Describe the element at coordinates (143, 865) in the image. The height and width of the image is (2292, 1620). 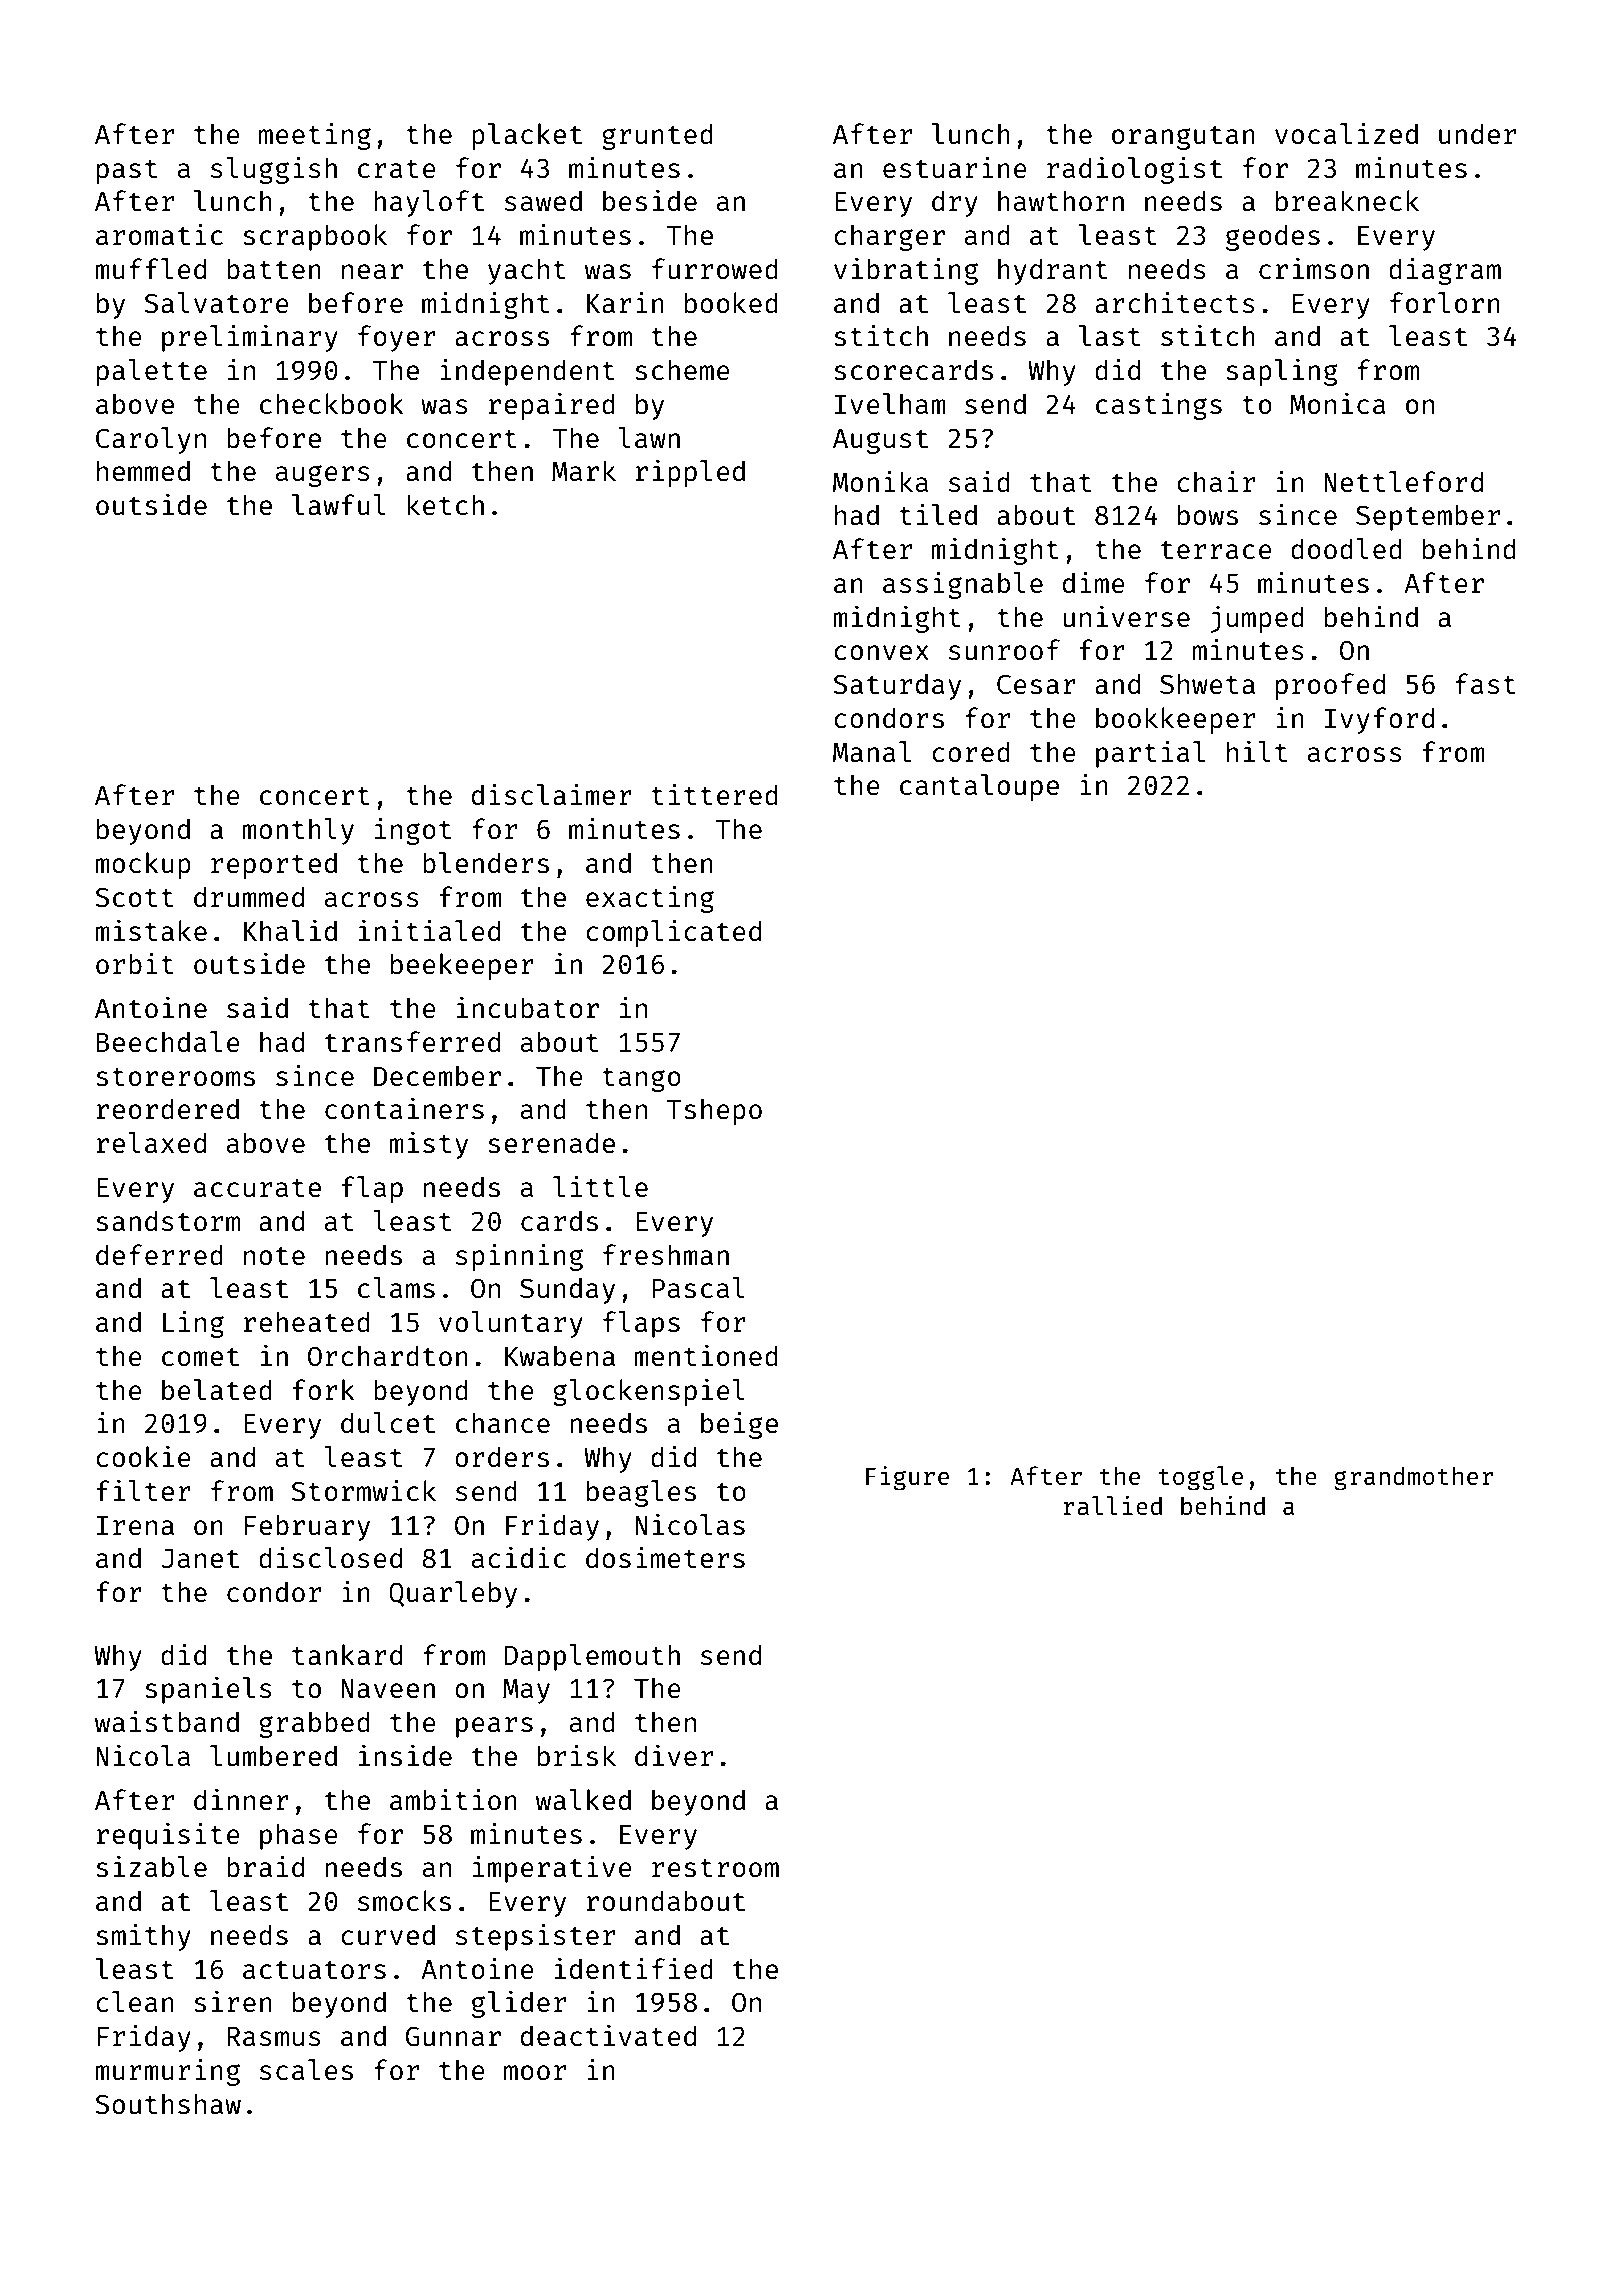
I see `mockup` at that location.
